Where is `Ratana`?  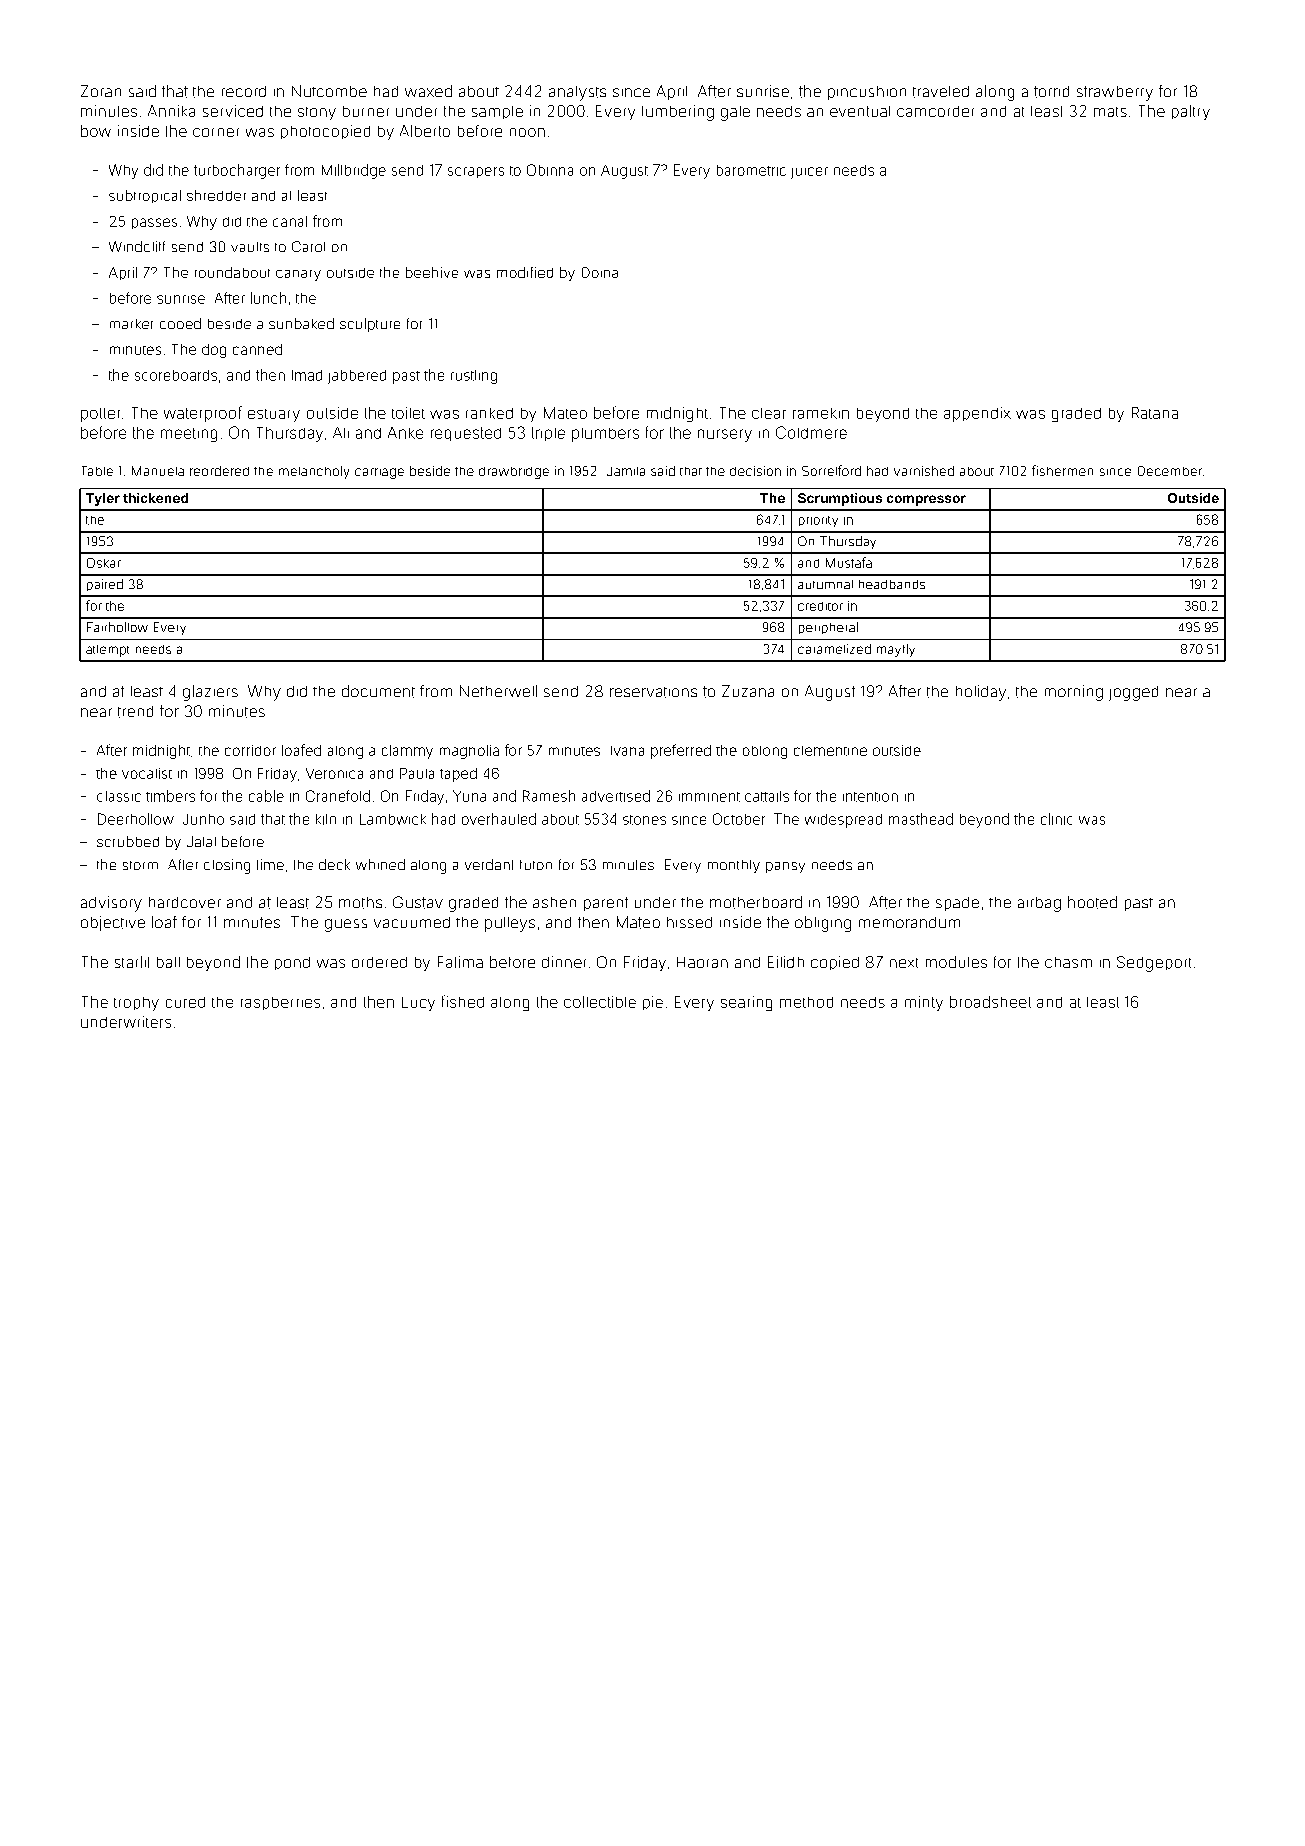 Ratana is located at coordinates (1155, 413).
